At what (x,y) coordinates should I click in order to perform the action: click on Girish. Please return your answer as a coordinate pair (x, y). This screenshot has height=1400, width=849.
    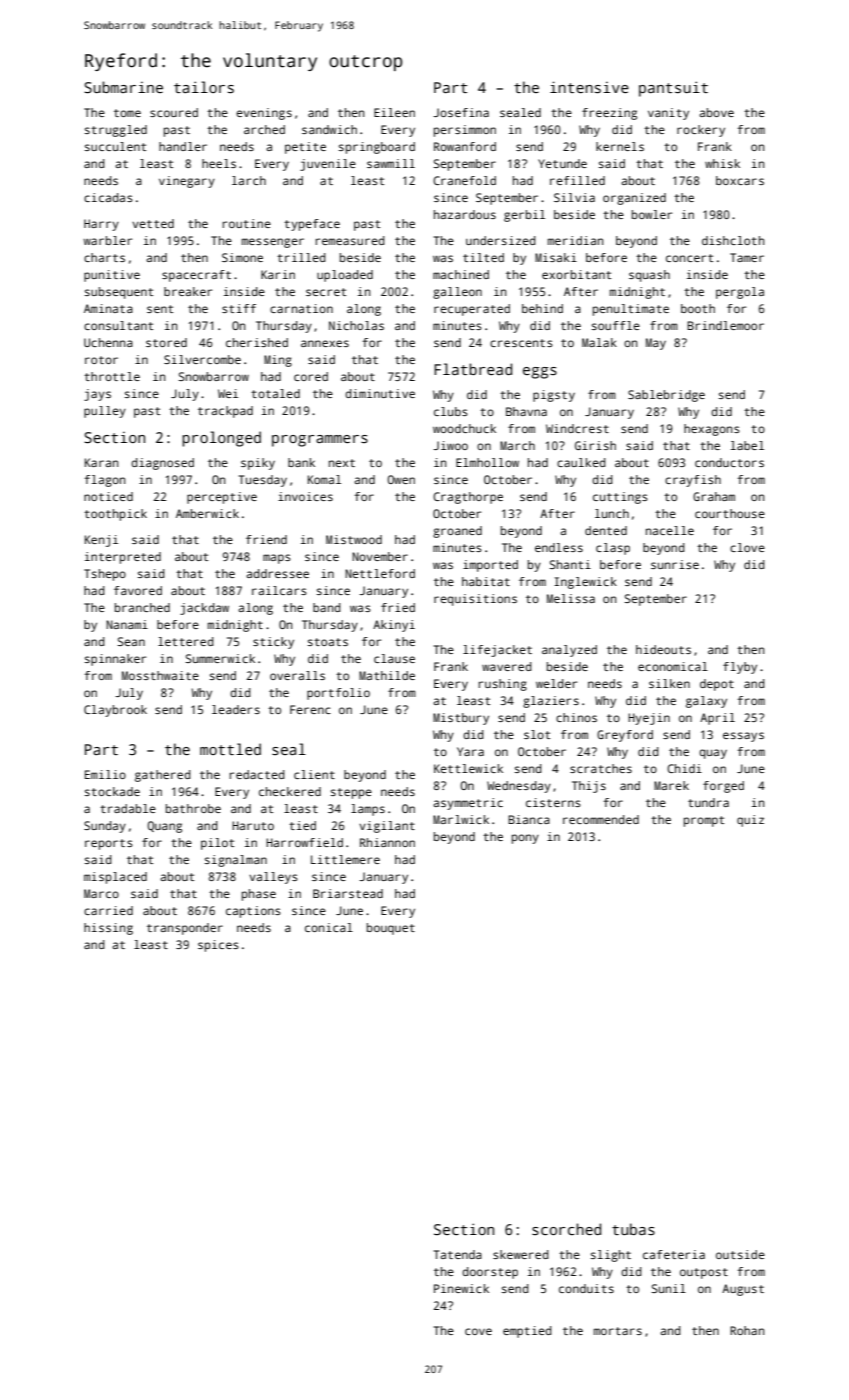
    Looking at the image, I should click on (595, 445).
